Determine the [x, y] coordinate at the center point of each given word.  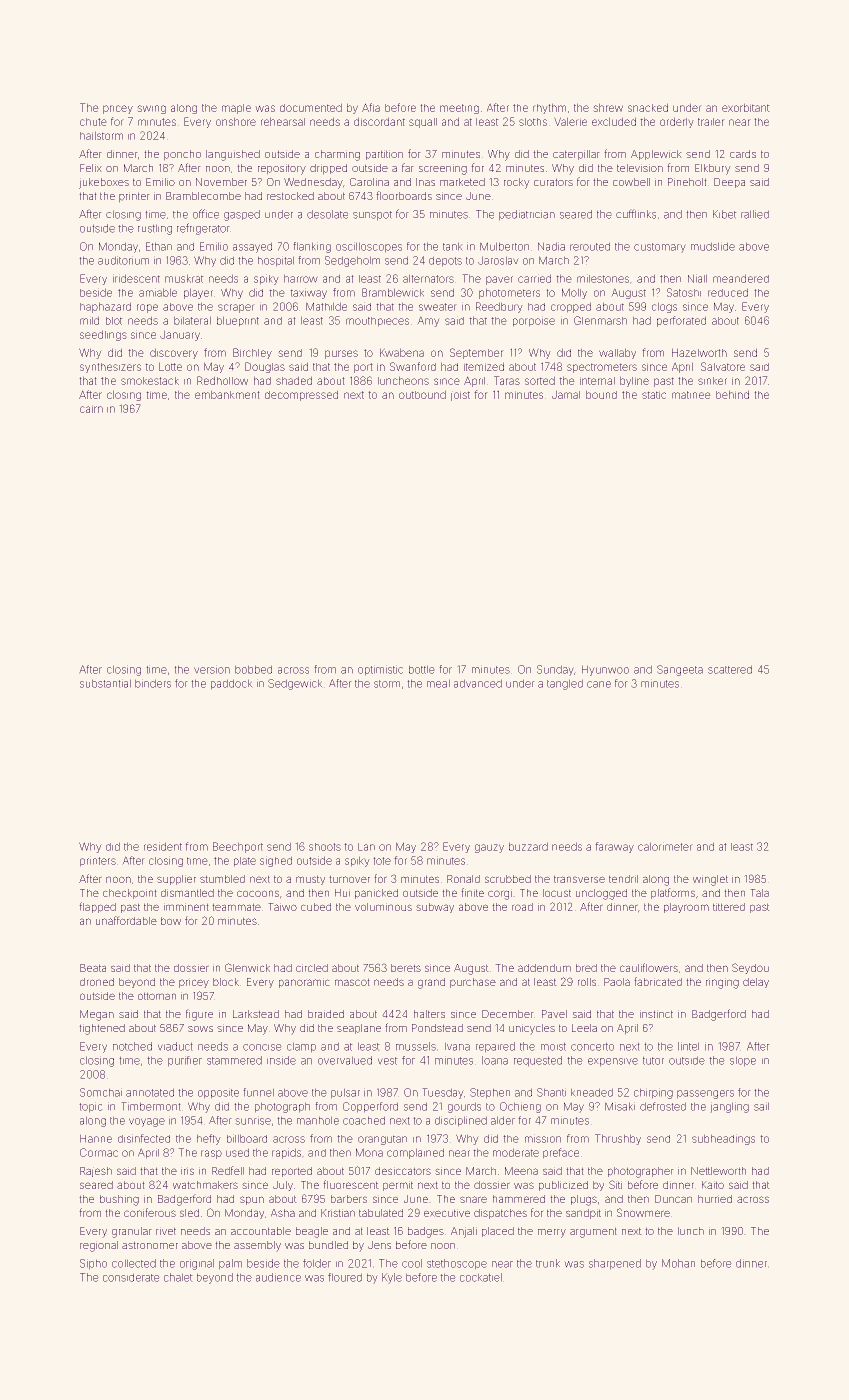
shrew [608, 107]
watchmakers [205, 1185]
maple [236, 109]
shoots [325, 847]
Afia [371, 107]
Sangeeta [680, 670]
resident [163, 846]
